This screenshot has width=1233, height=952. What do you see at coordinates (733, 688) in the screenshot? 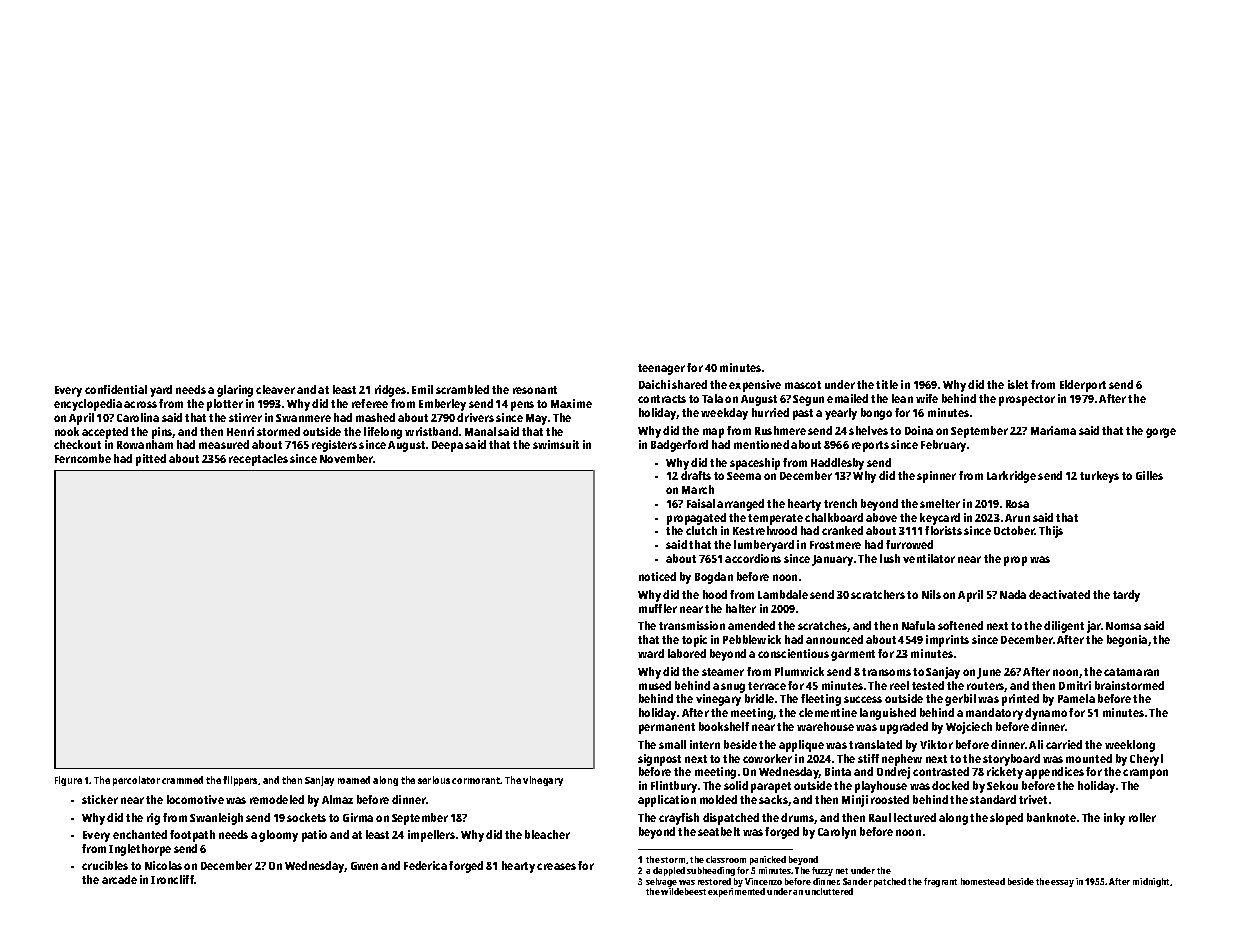
I see `snug` at bounding box center [733, 688].
